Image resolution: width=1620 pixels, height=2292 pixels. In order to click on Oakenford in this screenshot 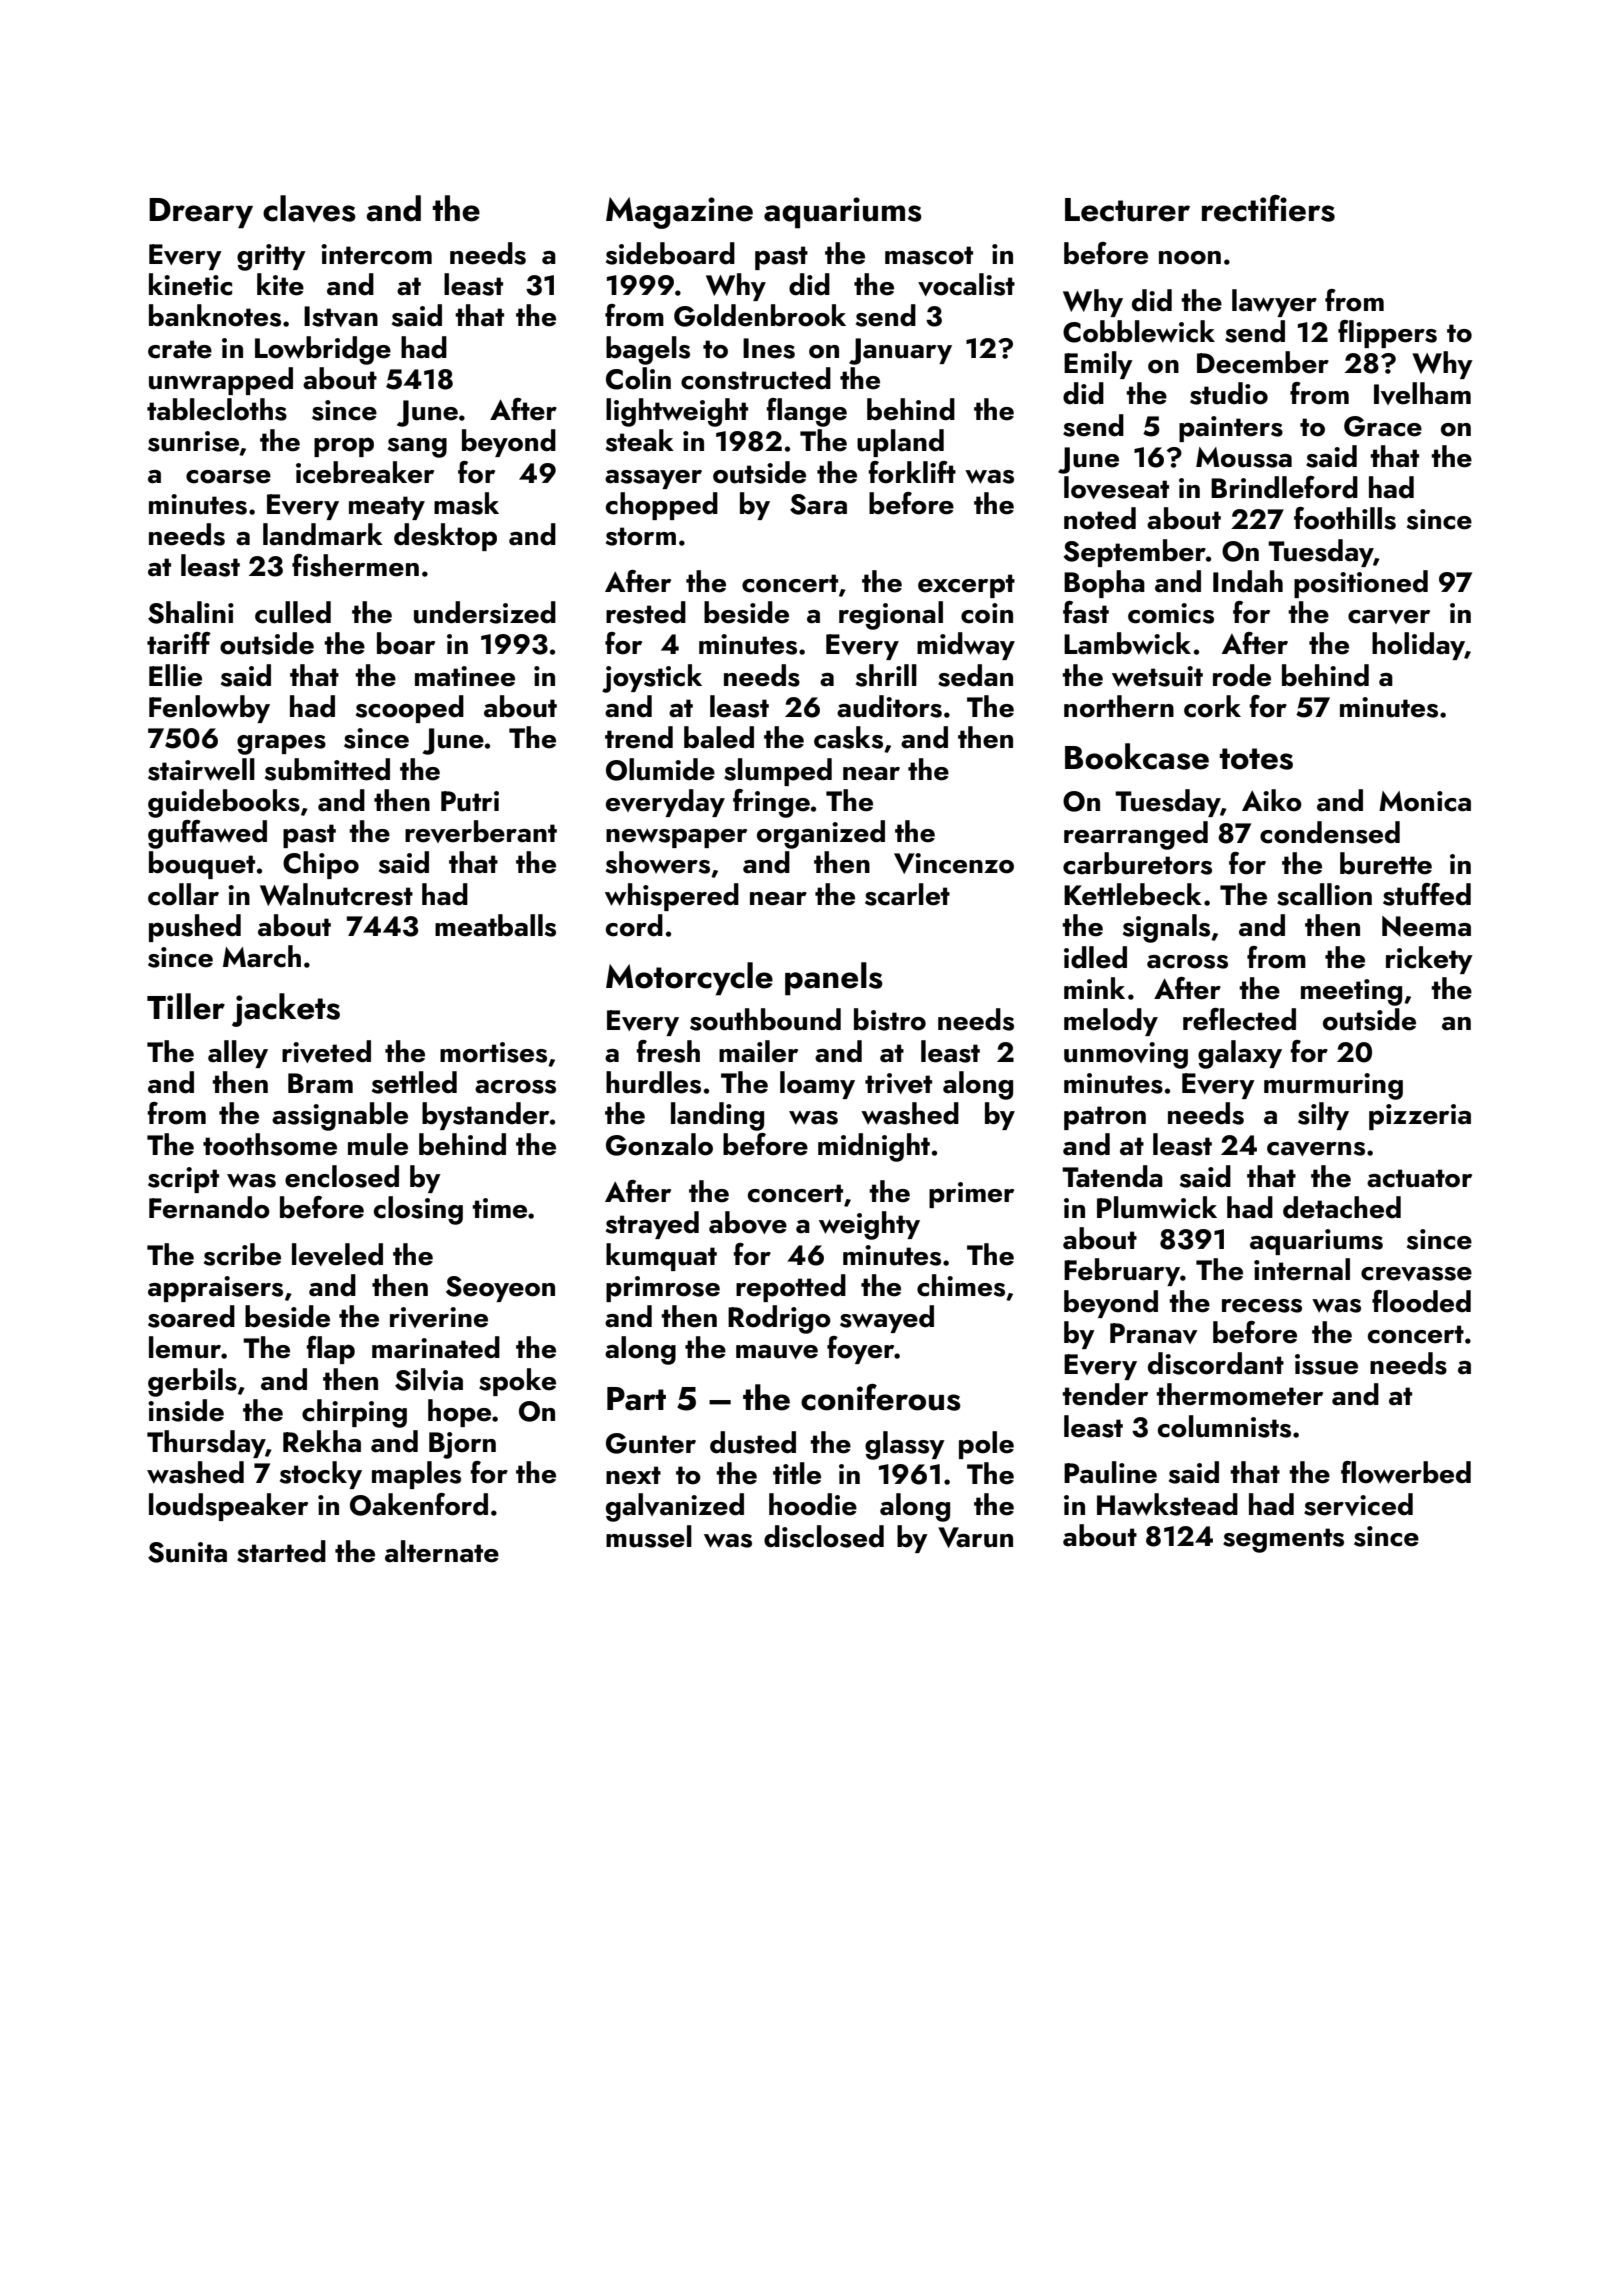, I will do `click(419, 1504)`.
